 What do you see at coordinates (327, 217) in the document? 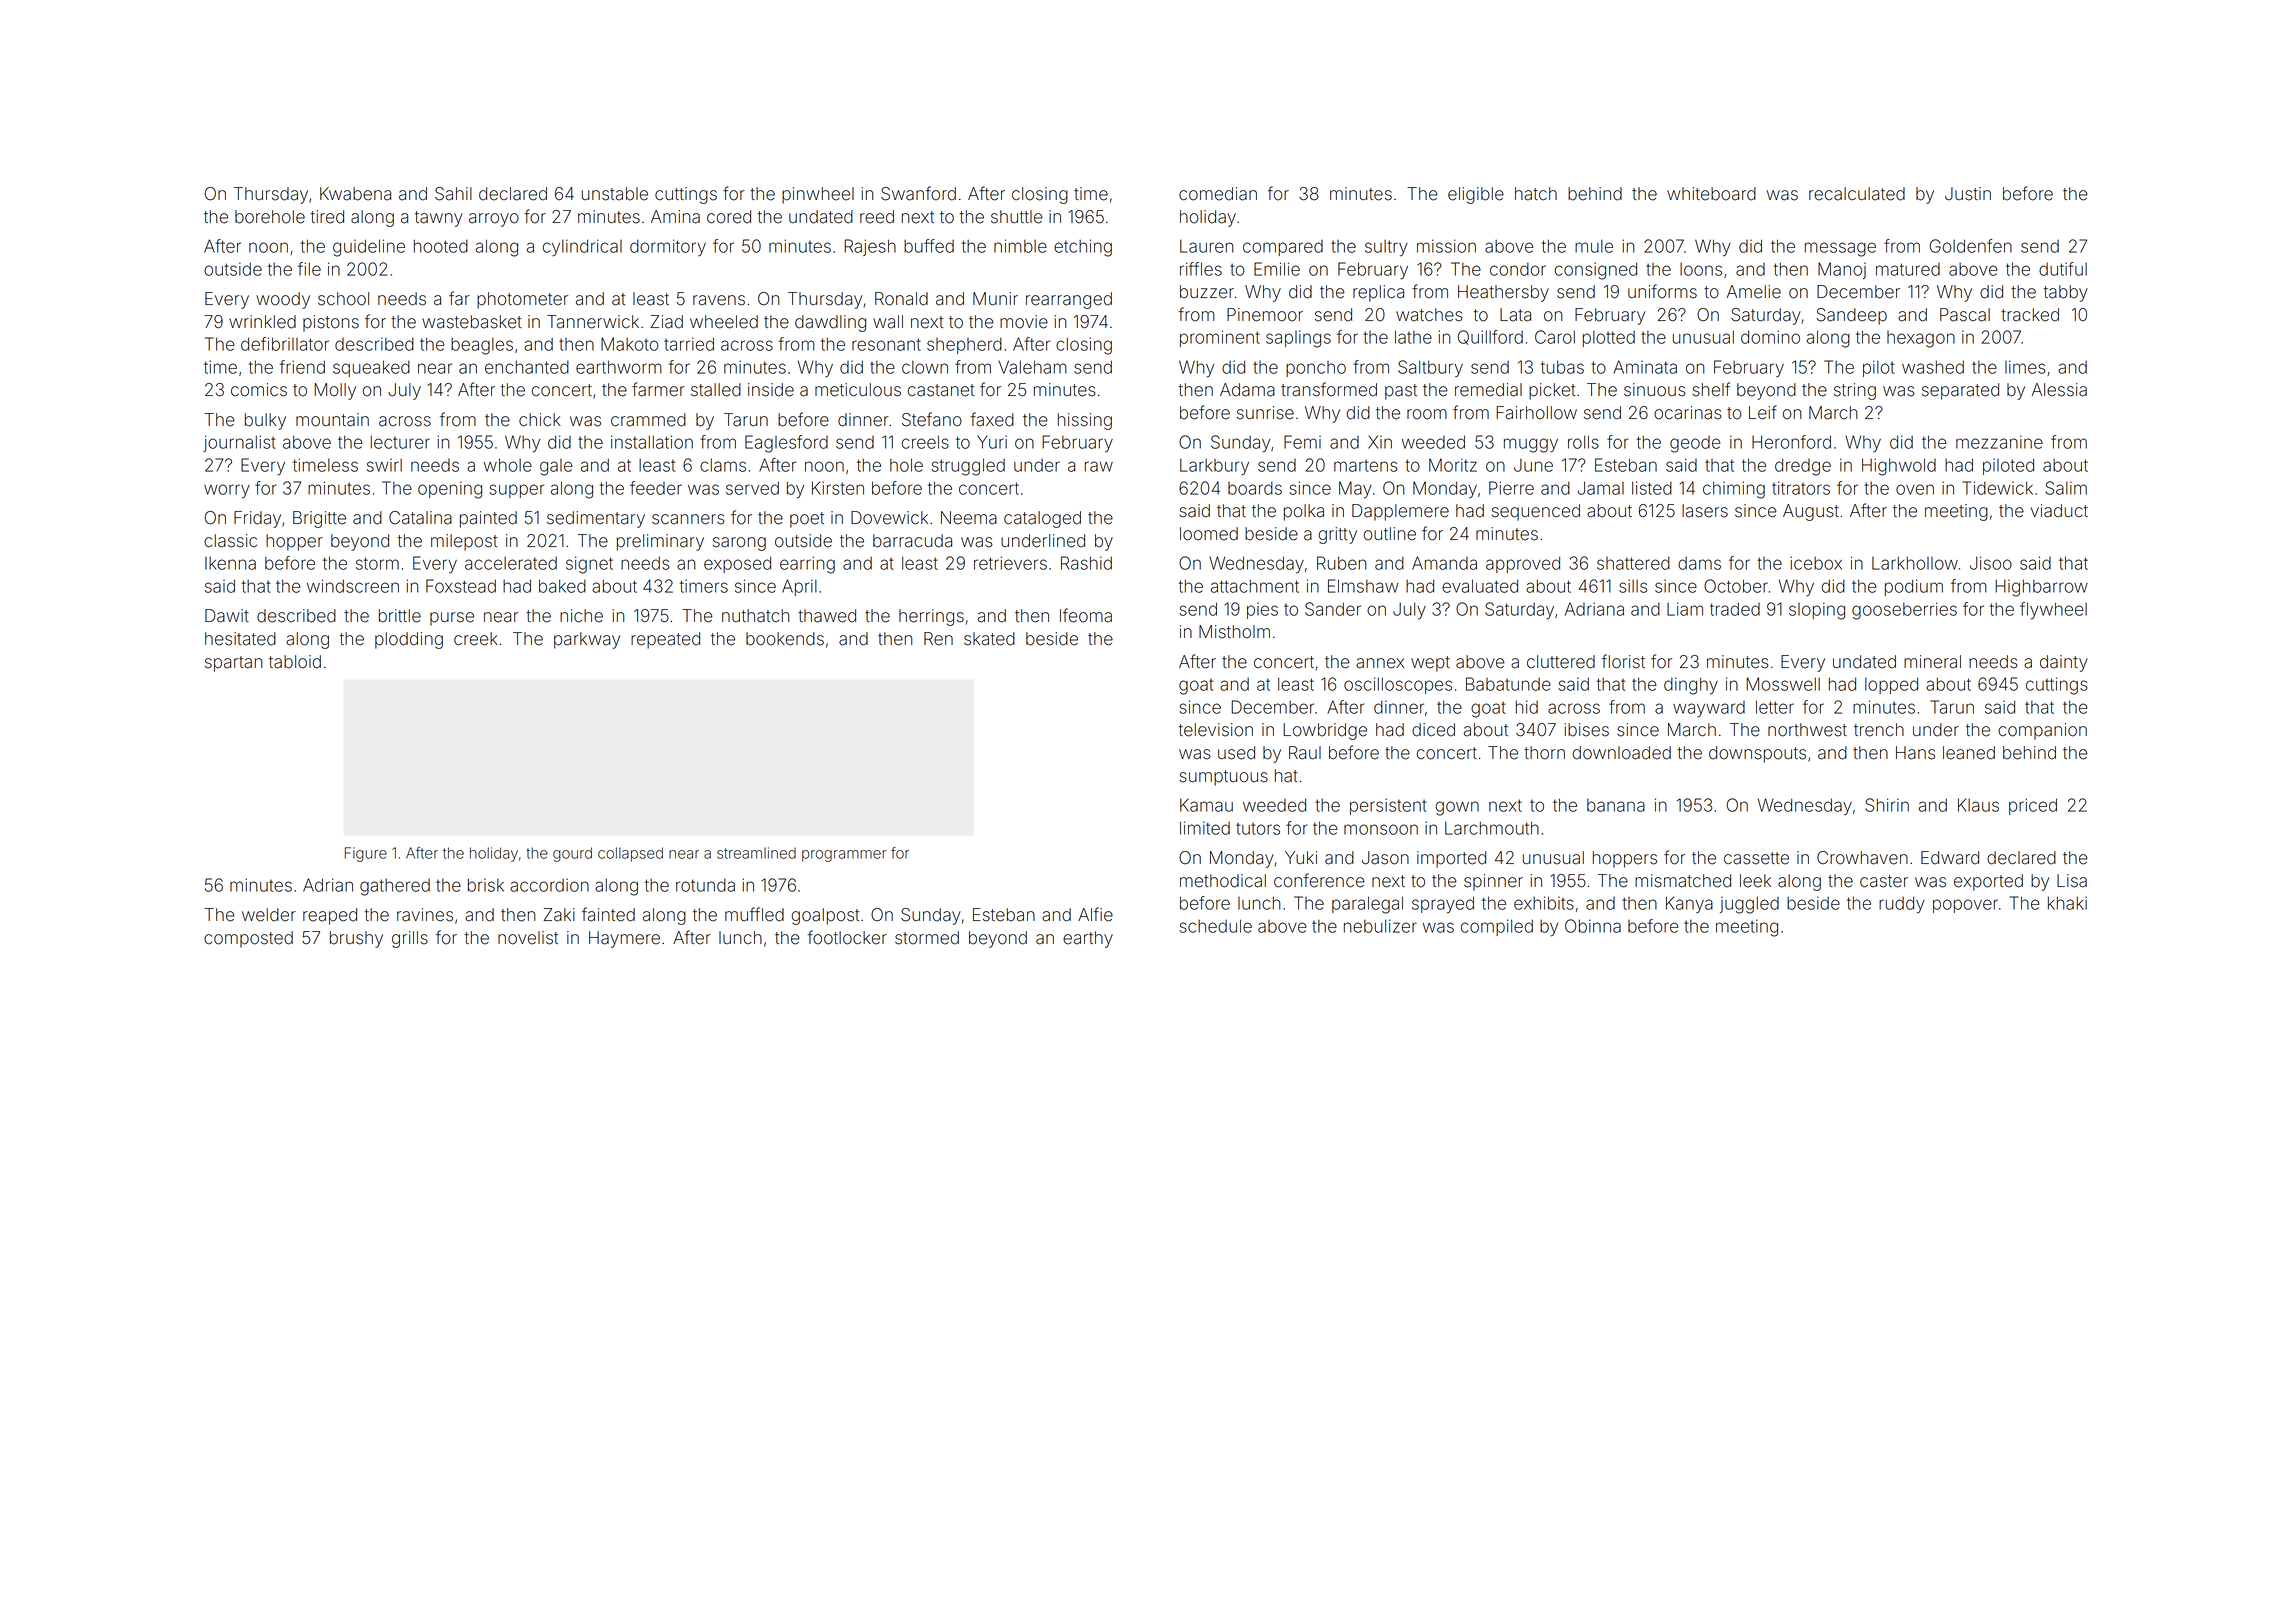
I see `tired` at bounding box center [327, 217].
